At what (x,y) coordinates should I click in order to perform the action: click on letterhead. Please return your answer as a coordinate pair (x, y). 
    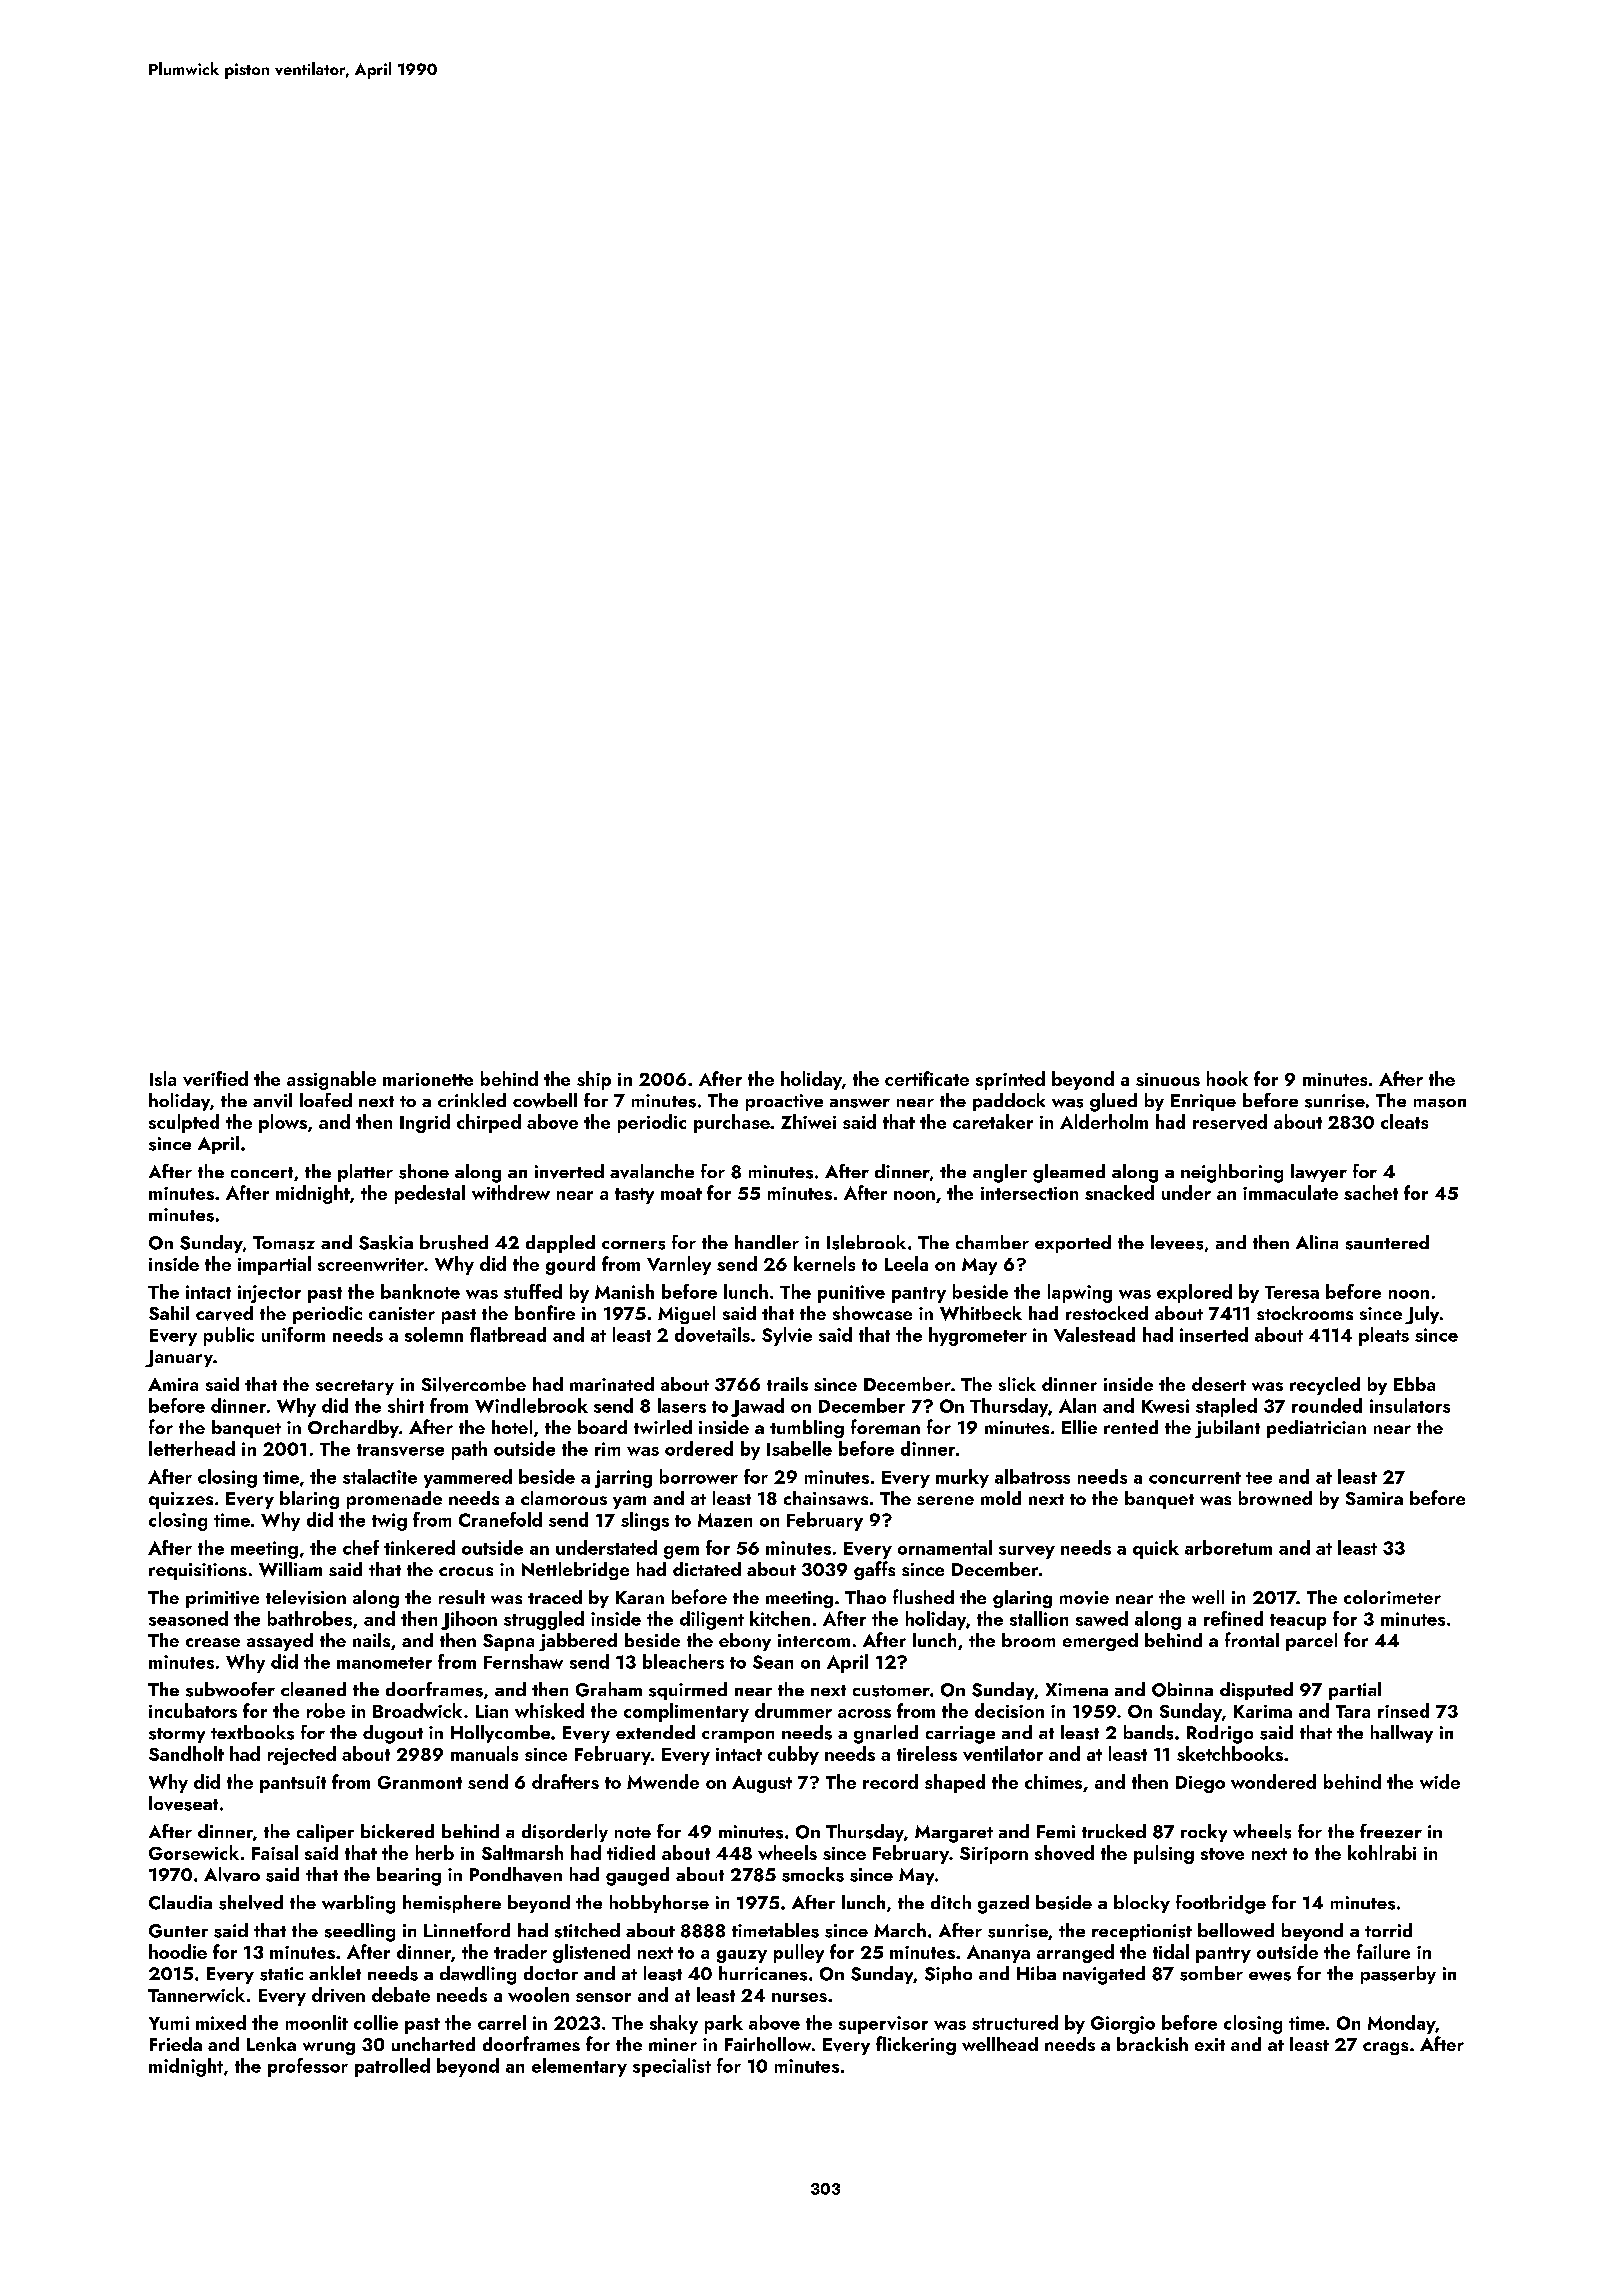
    Looking at the image, I should click on (192, 1448).
